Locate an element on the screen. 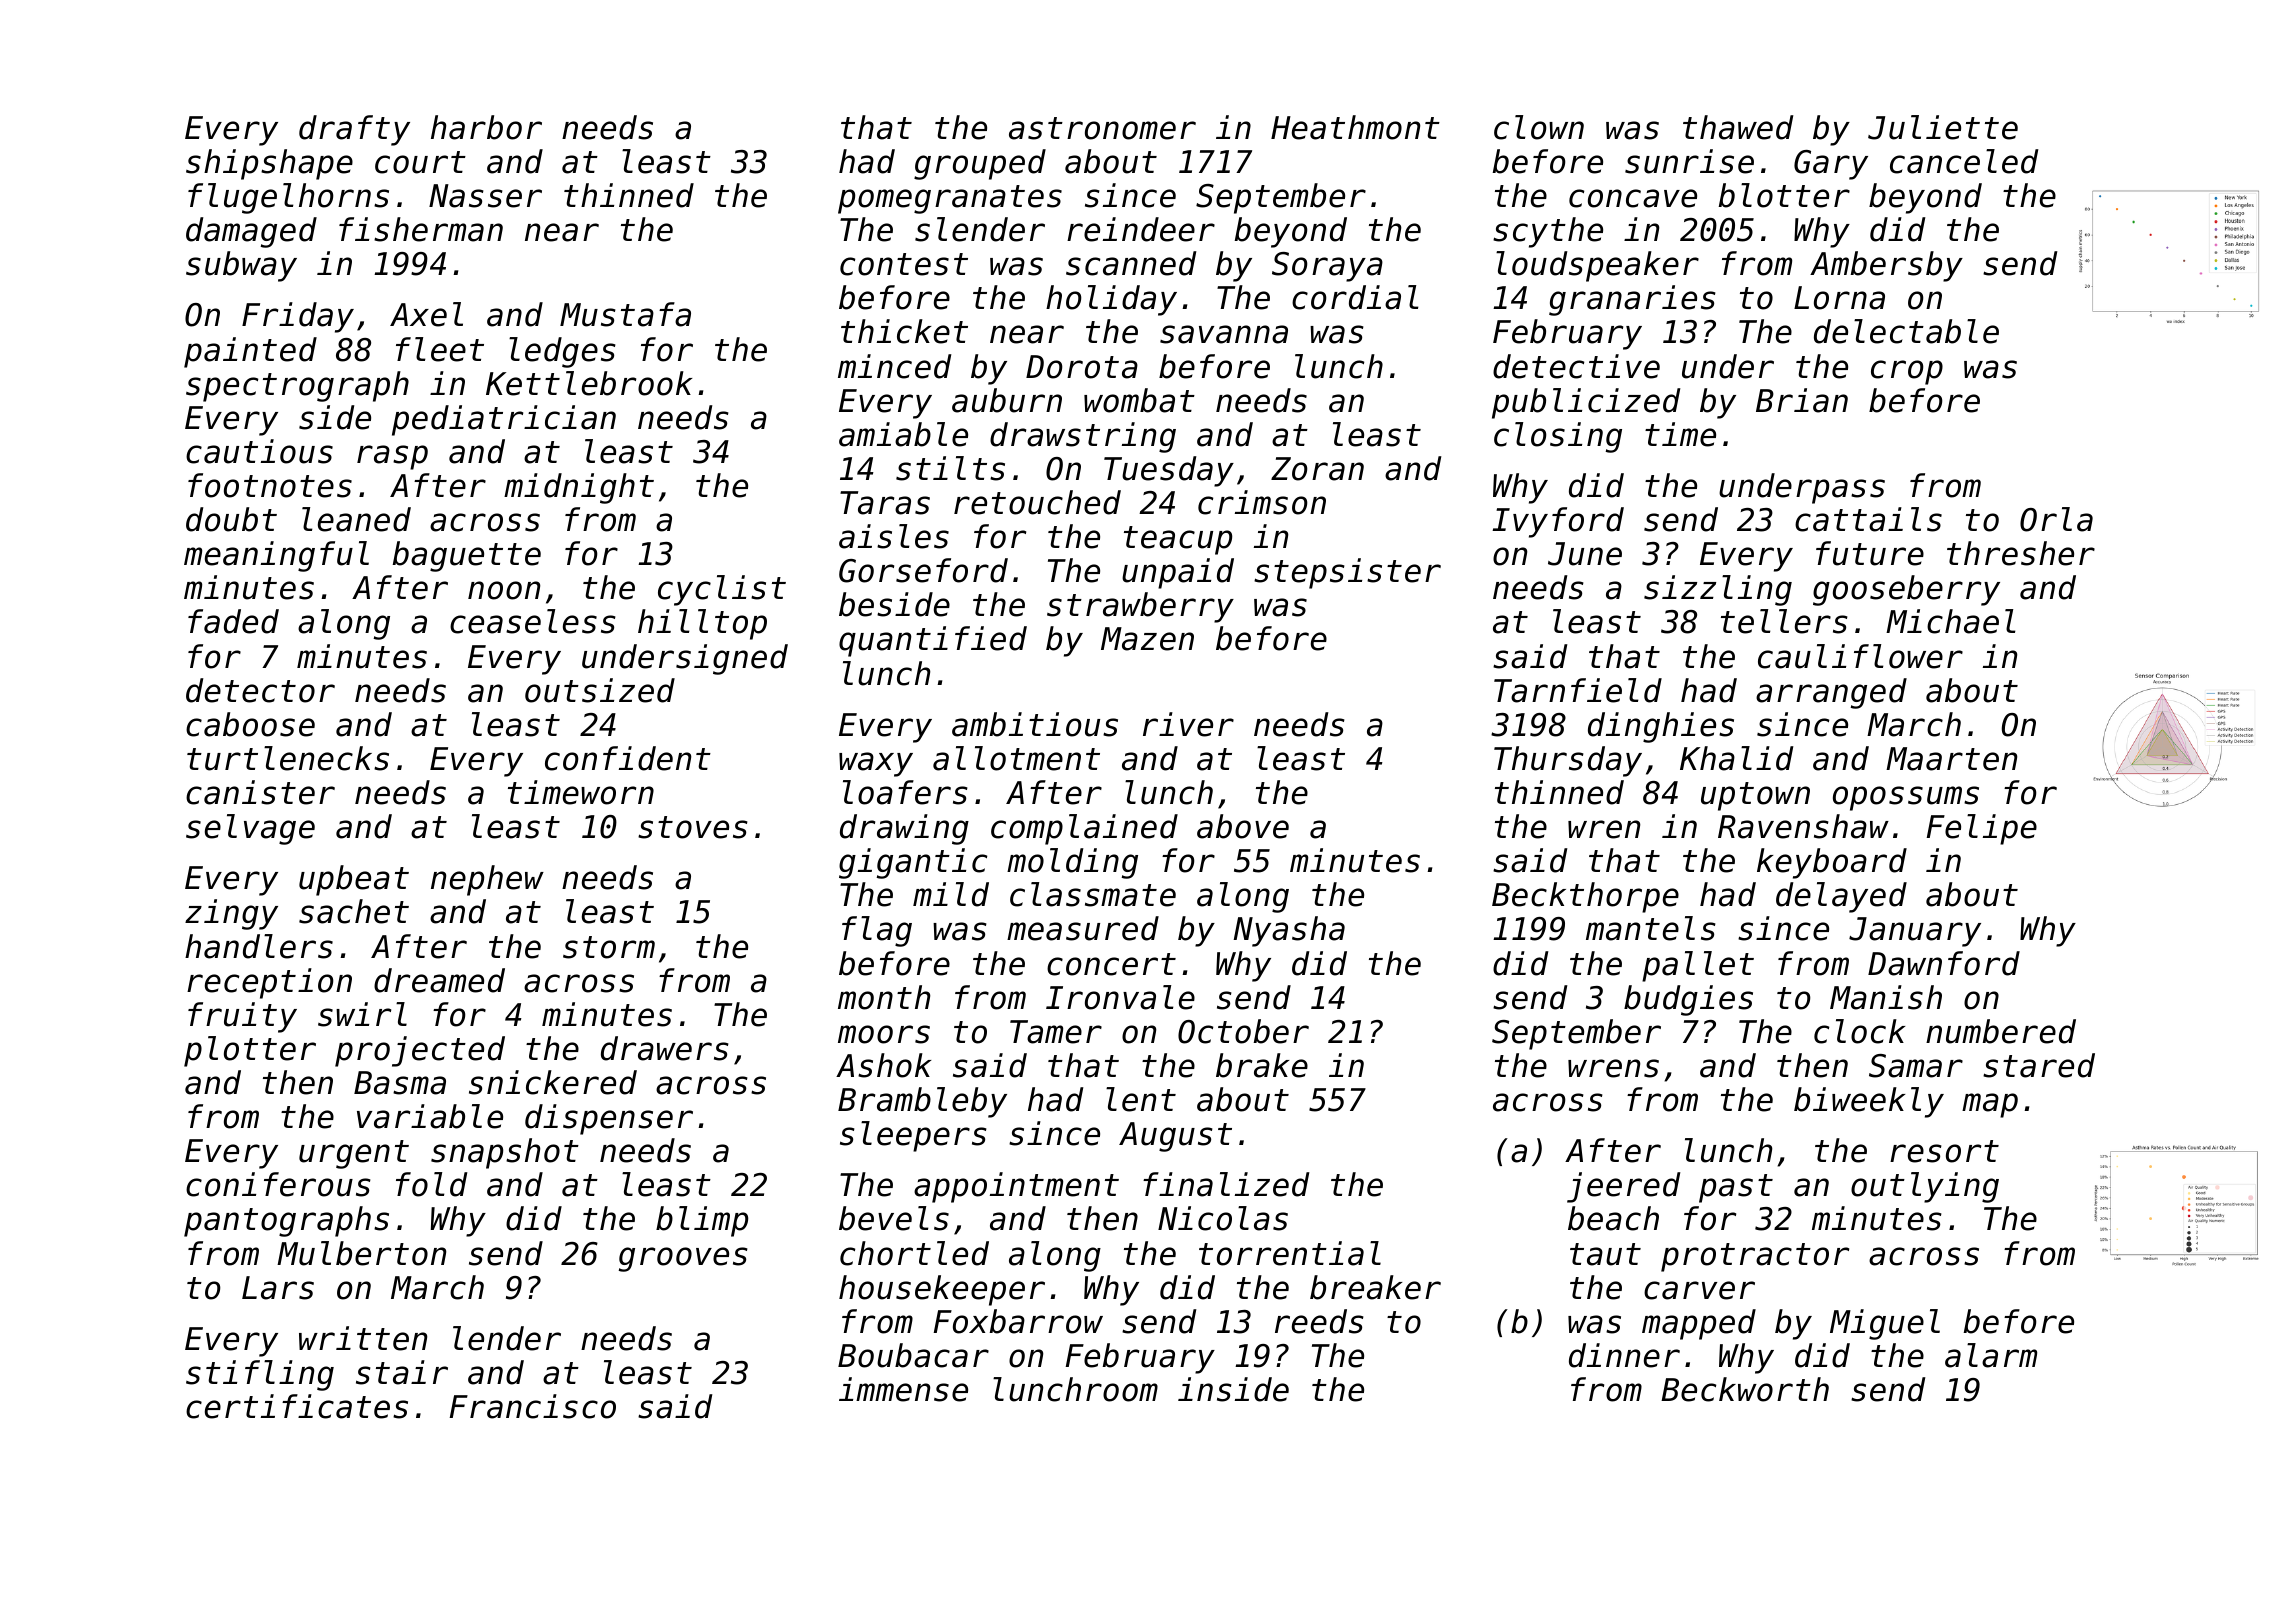  Beckworth is located at coordinates (1745, 1389).
